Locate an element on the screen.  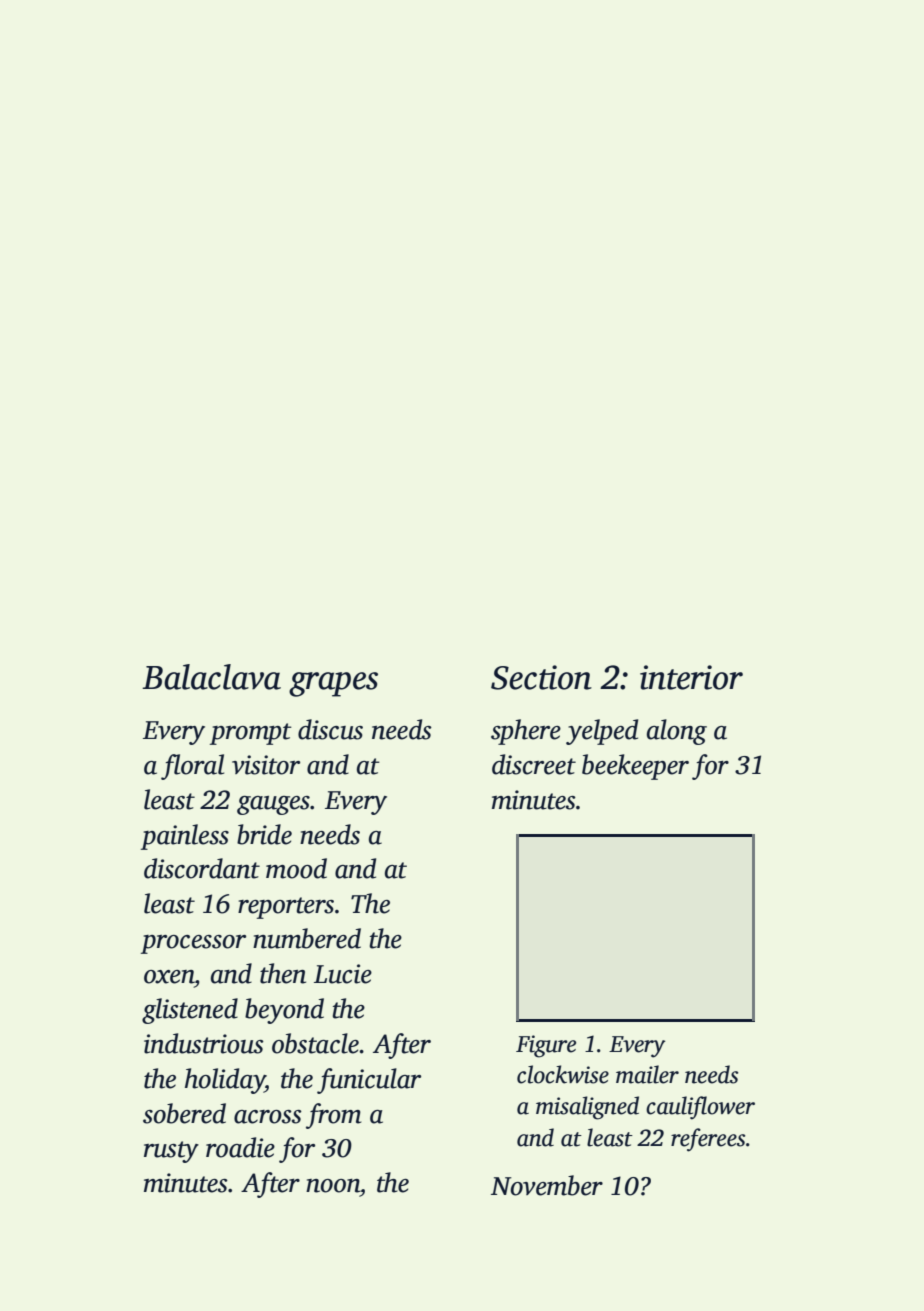
discreet is located at coordinates (534, 764).
